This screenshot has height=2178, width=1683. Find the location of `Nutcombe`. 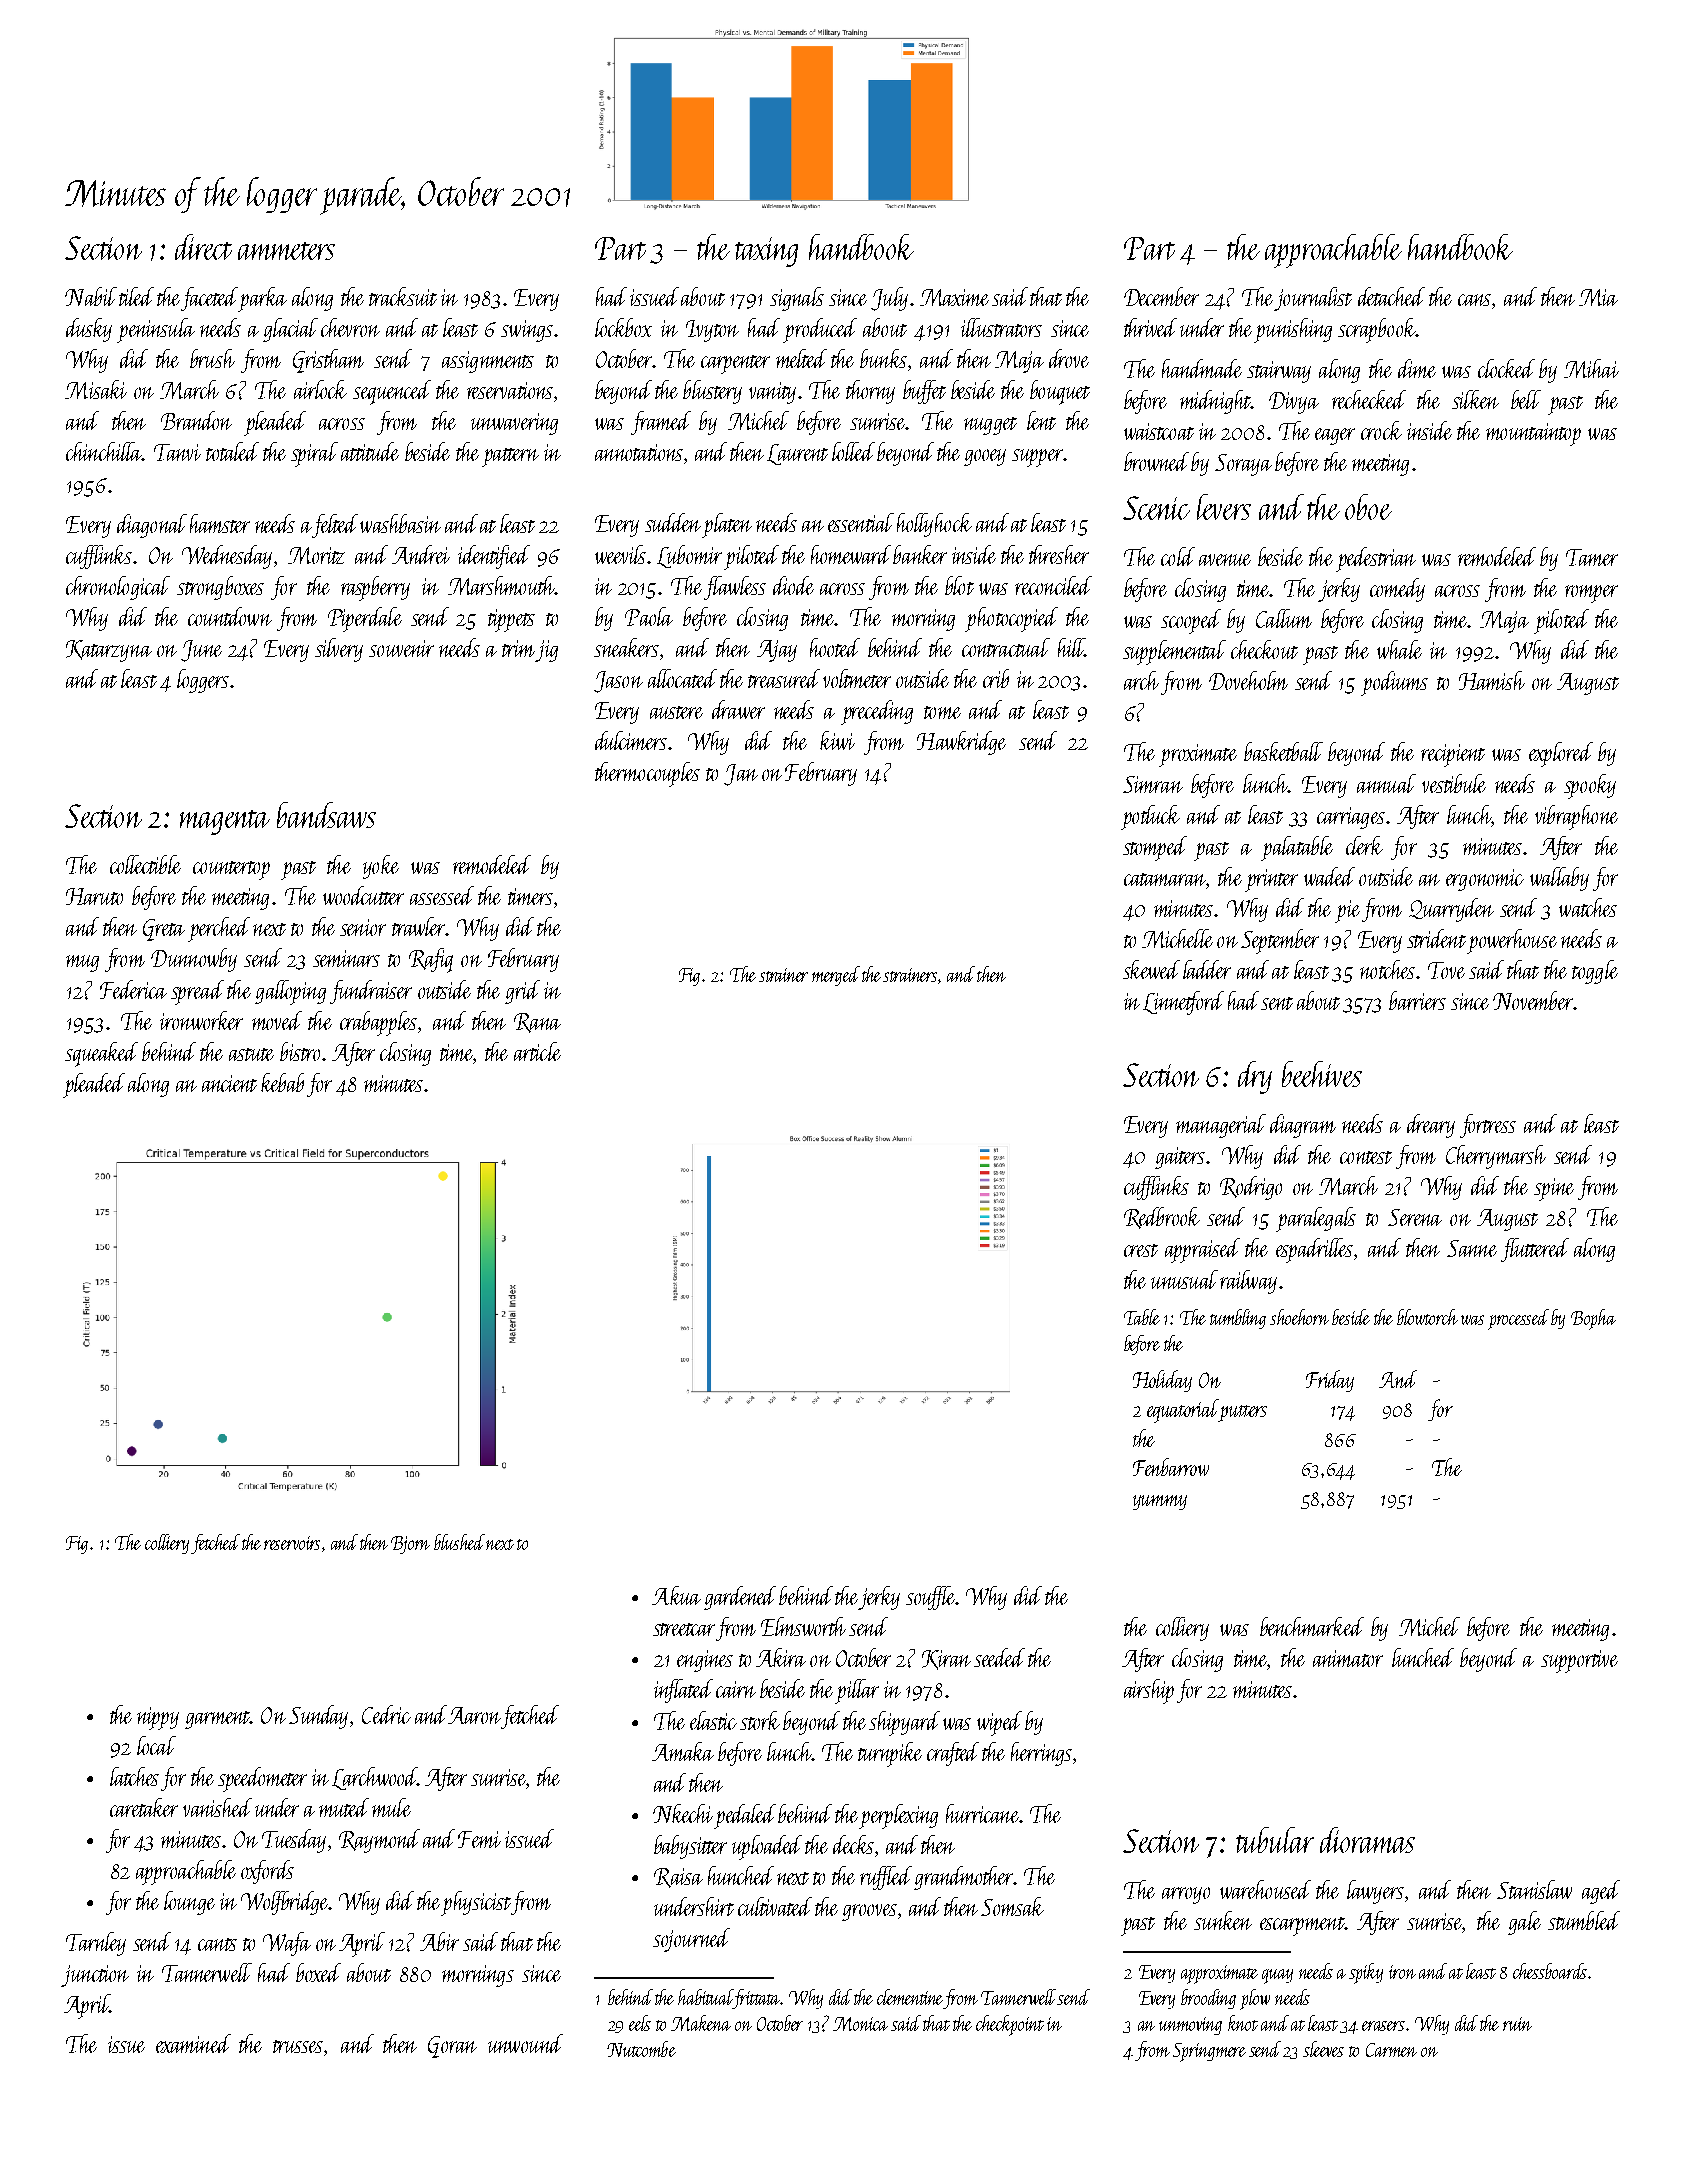

Nutcombe is located at coordinates (641, 2049).
